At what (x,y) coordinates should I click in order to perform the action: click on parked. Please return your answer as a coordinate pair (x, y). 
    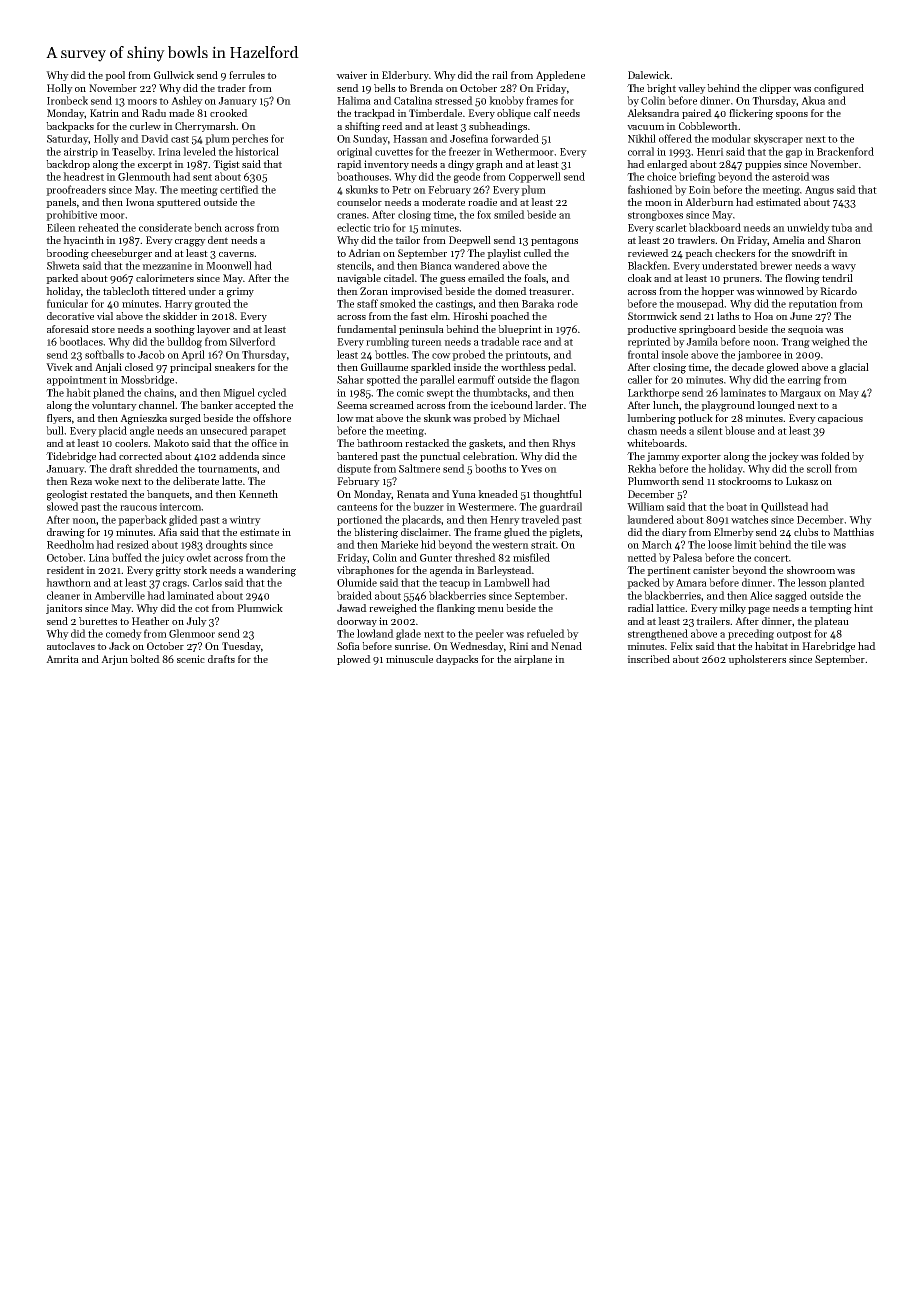
    Looking at the image, I should click on (62, 279).
